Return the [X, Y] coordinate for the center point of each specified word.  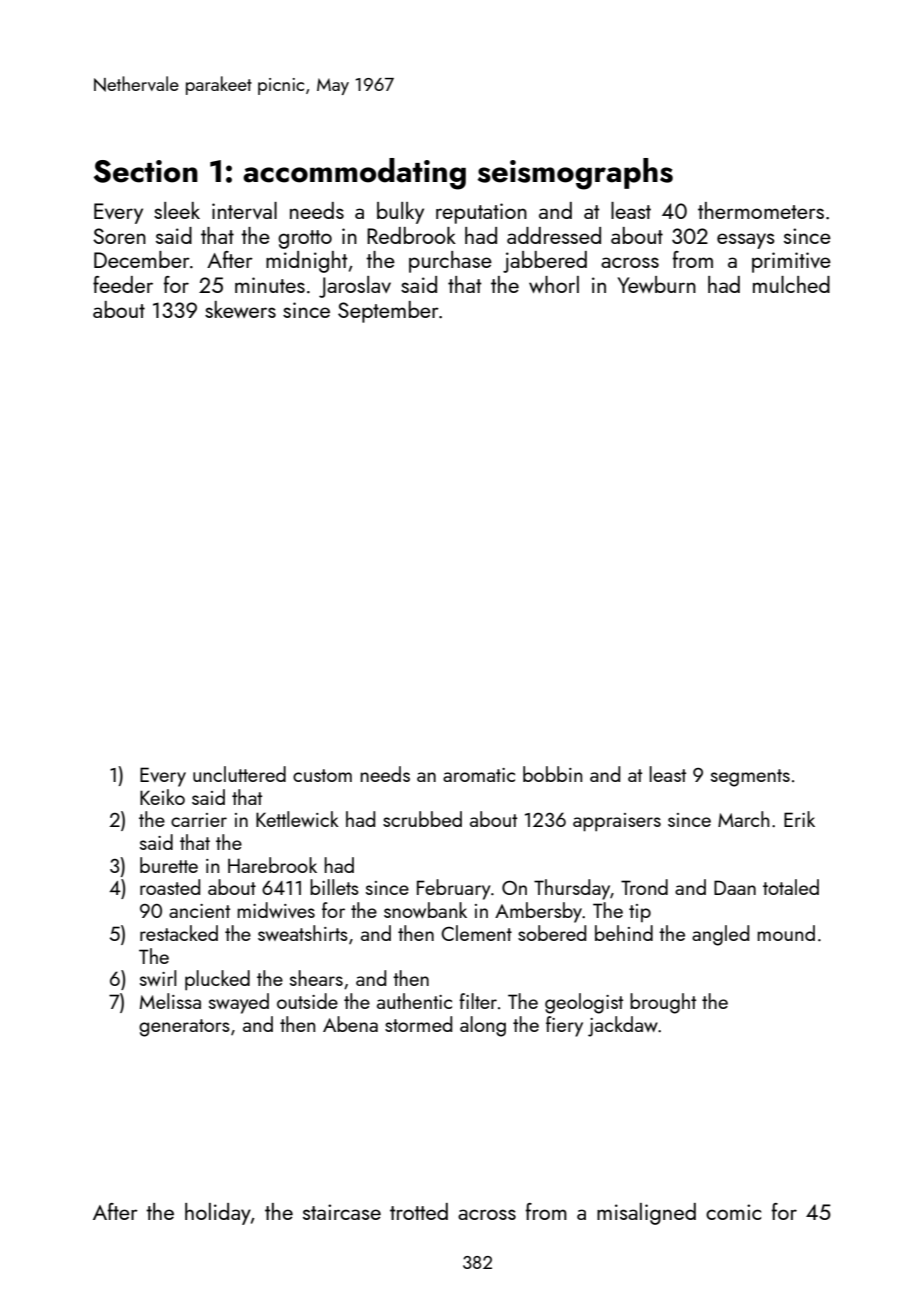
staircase [342, 1212]
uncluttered [239, 774]
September [388, 312]
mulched [791, 284]
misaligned [646, 1214]
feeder [123, 284]
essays [746, 241]
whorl [554, 284]
